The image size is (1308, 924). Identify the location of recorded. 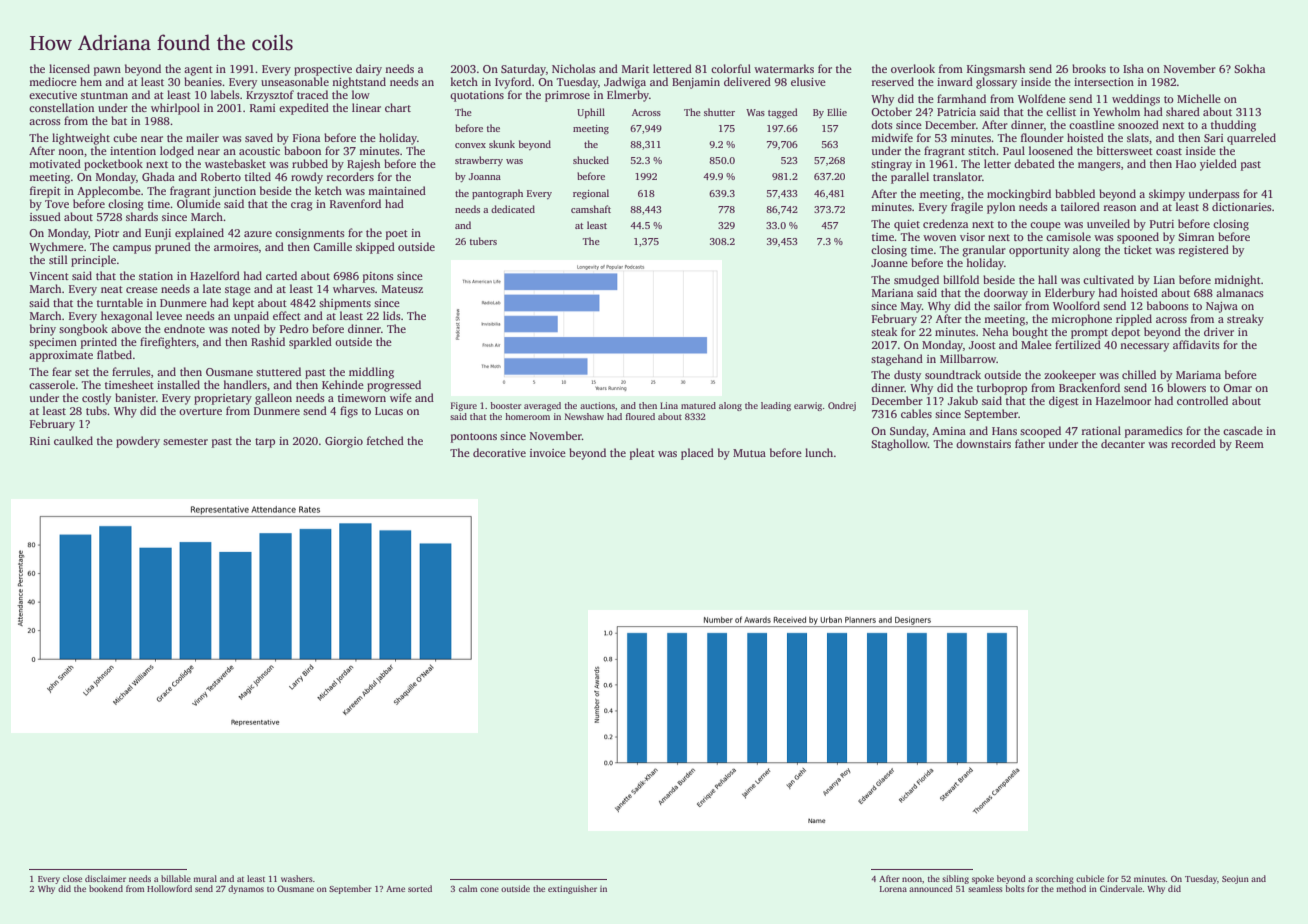
(1193, 443).
